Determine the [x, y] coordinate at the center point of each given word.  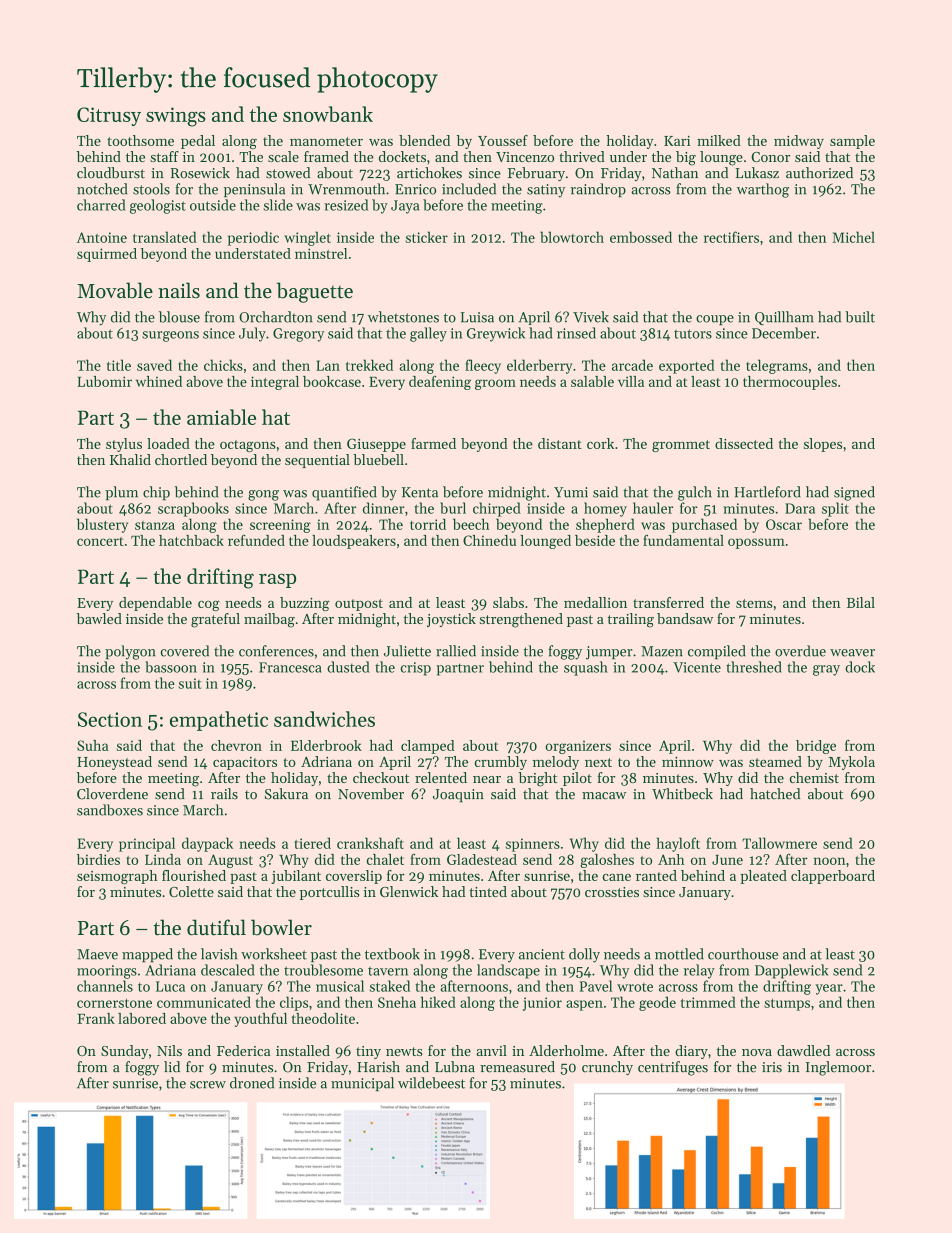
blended [424, 140]
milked [719, 140]
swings [176, 117]
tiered [312, 843]
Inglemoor [838, 1068]
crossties [612, 892]
